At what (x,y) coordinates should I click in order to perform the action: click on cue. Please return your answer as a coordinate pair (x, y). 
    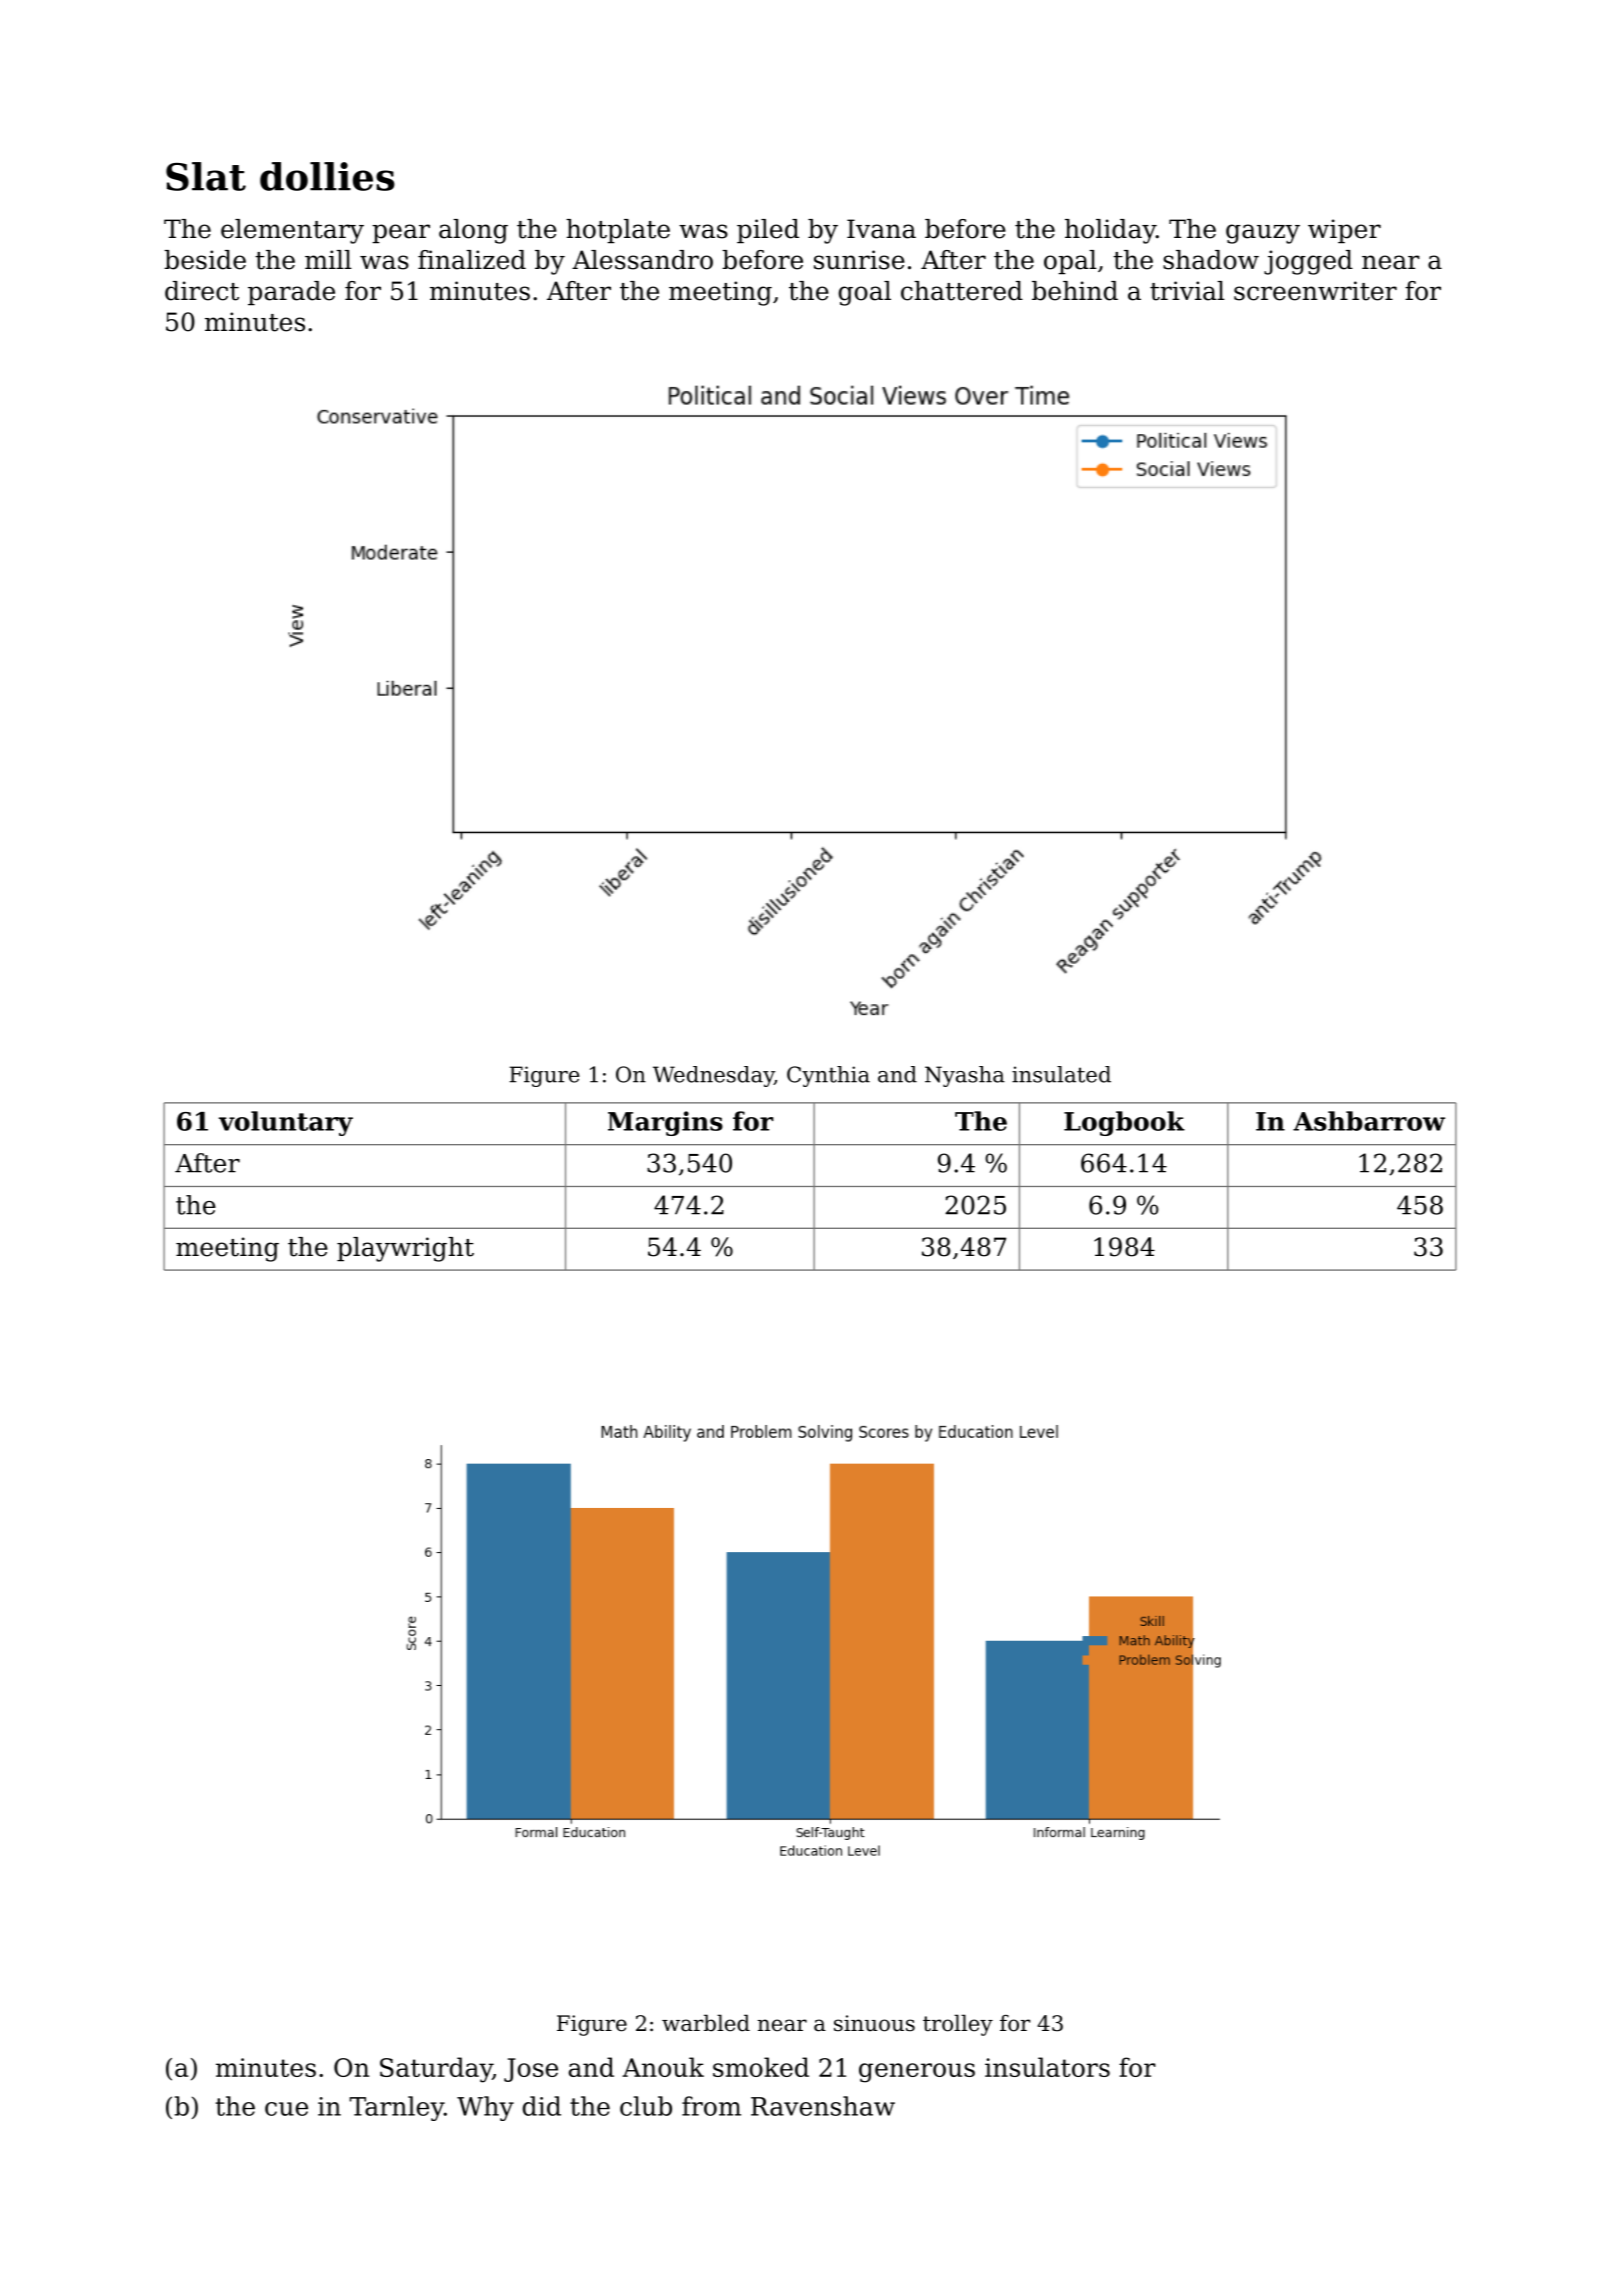
    Looking at the image, I should click on (286, 2109).
